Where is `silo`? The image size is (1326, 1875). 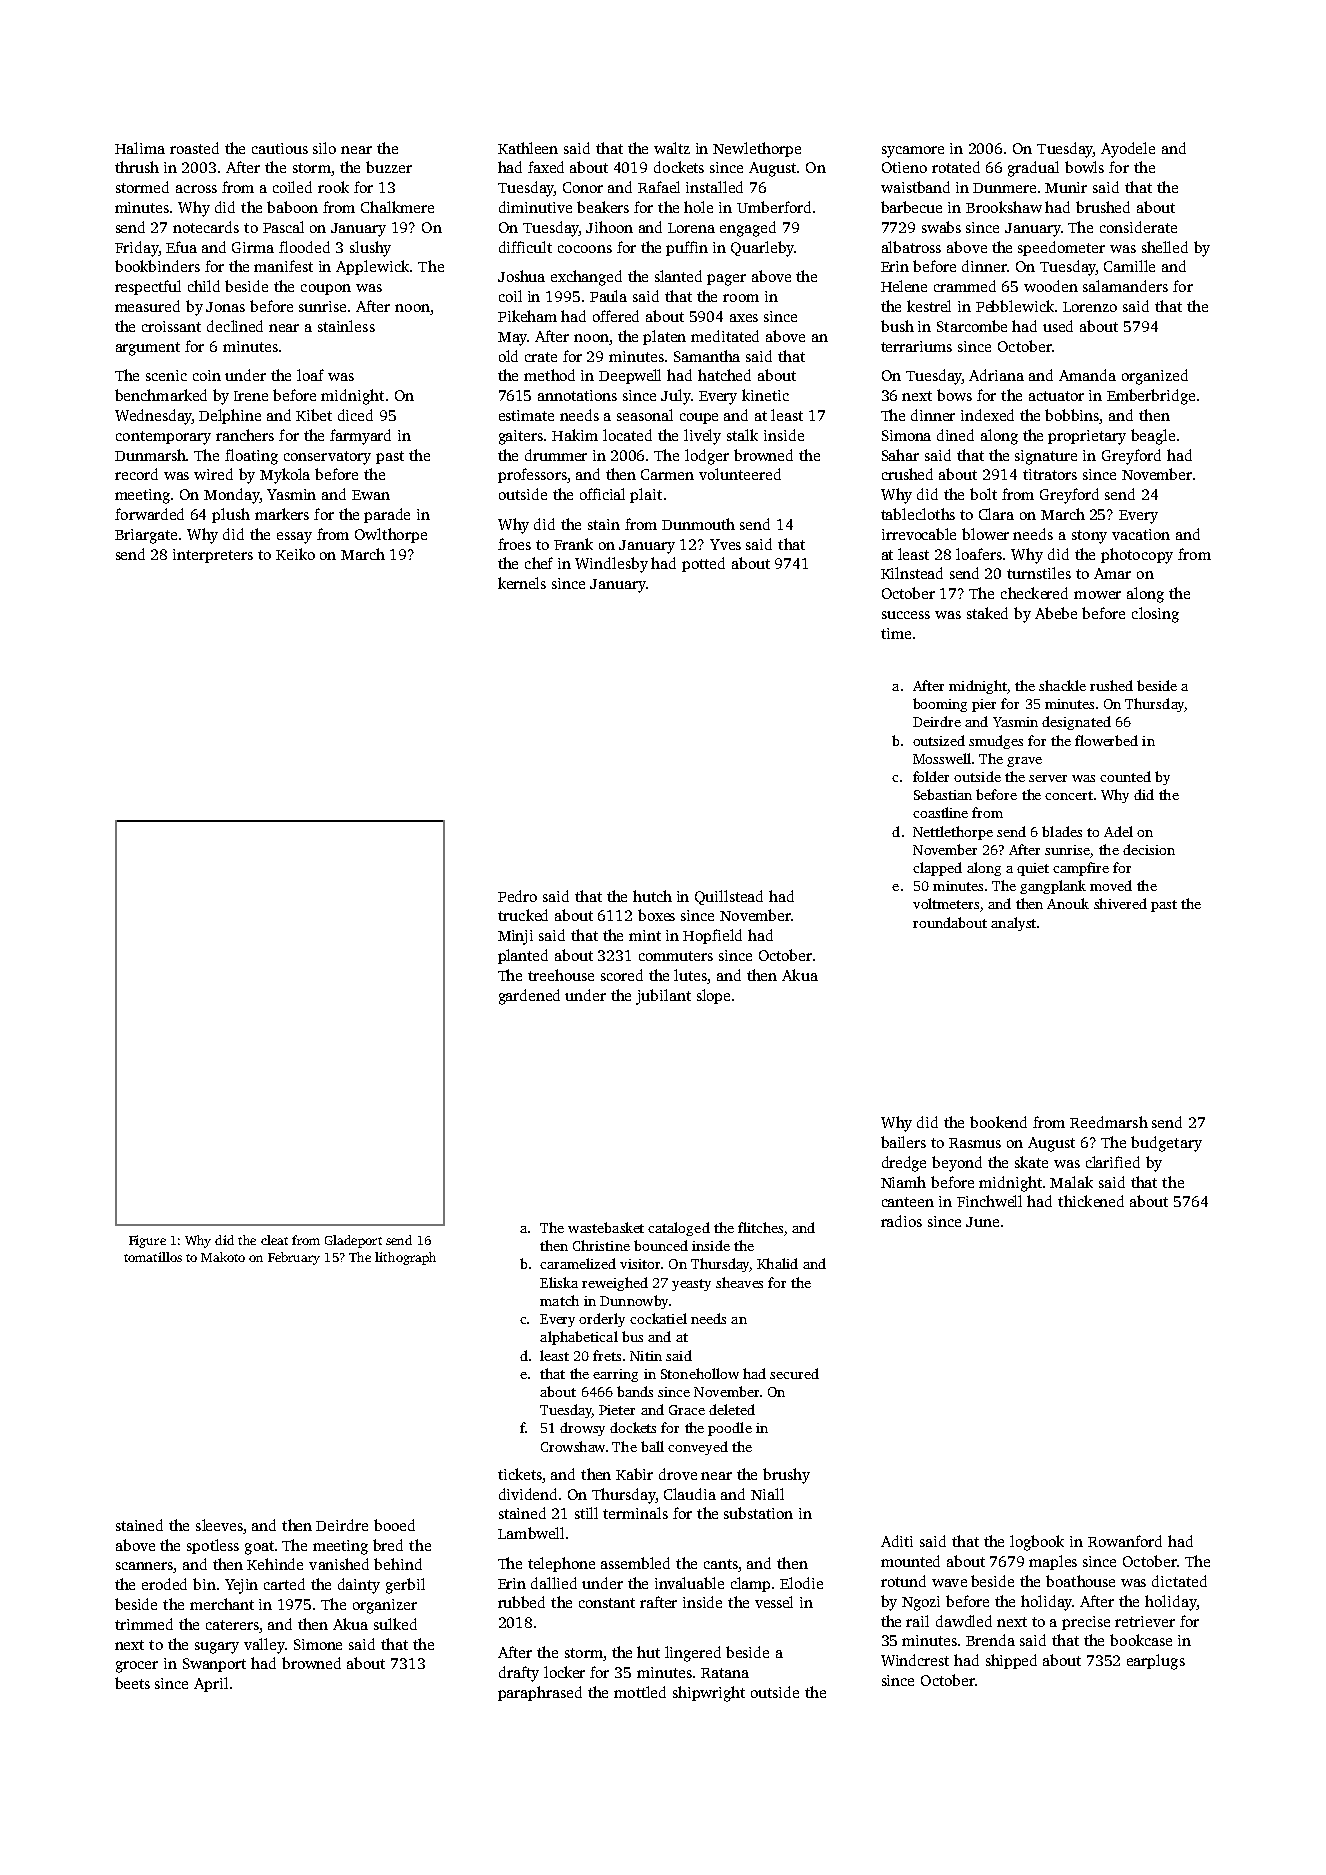
silo is located at coordinates (324, 148).
